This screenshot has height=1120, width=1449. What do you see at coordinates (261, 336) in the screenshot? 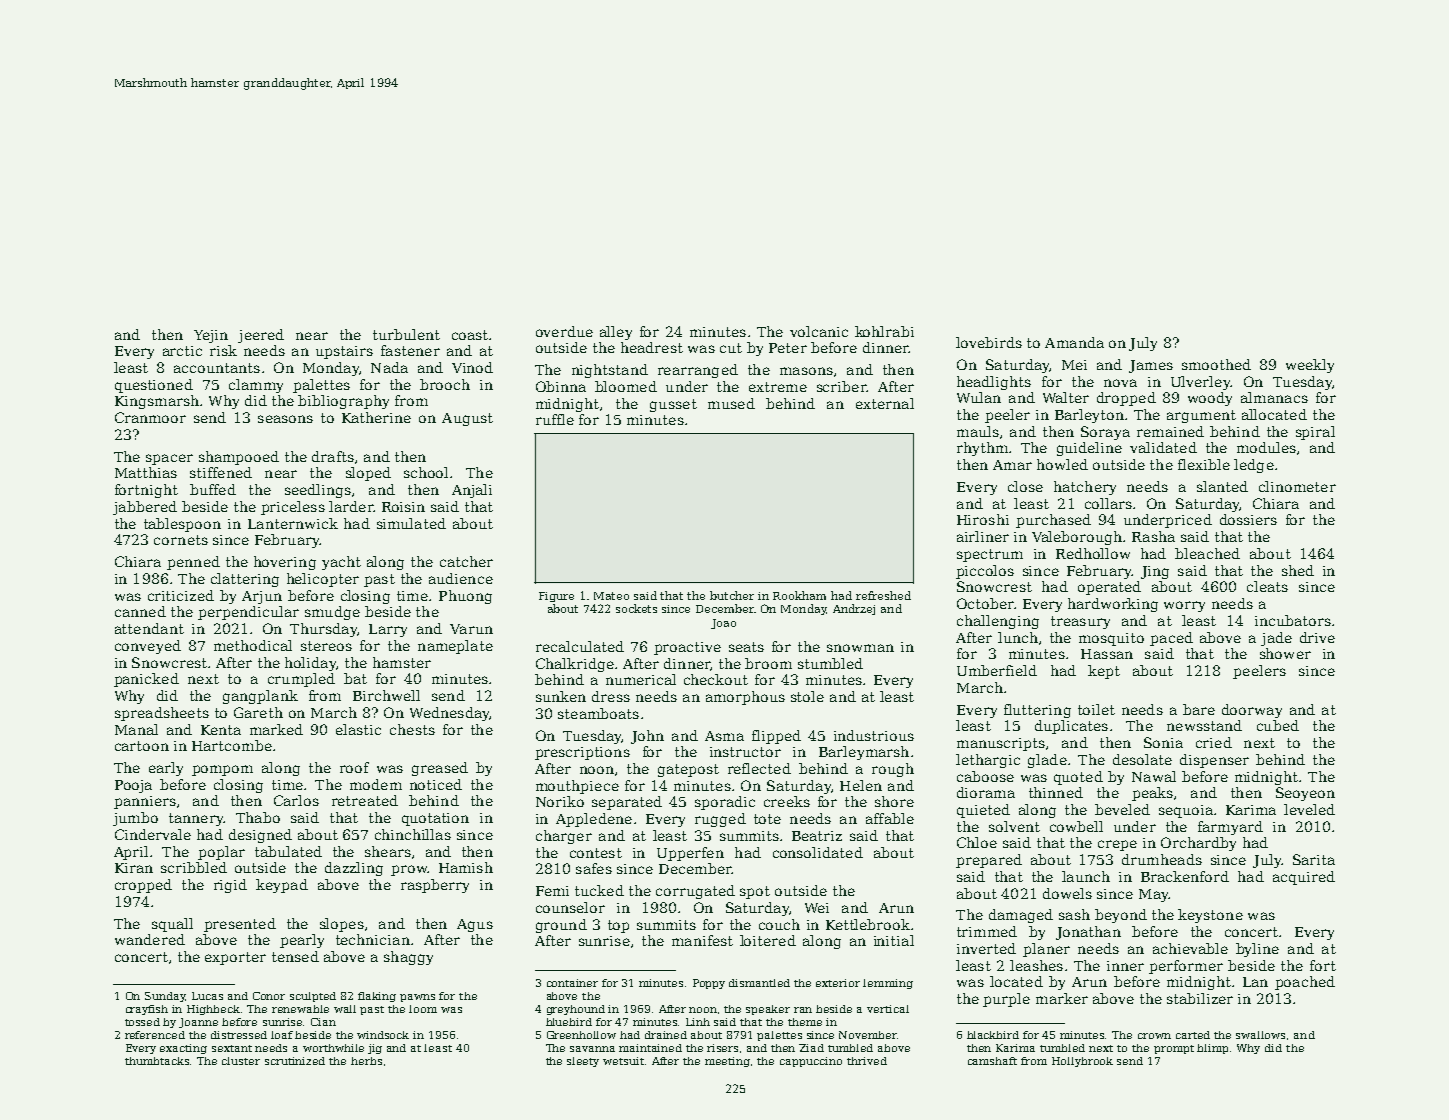
I see `jeered` at bounding box center [261, 336].
